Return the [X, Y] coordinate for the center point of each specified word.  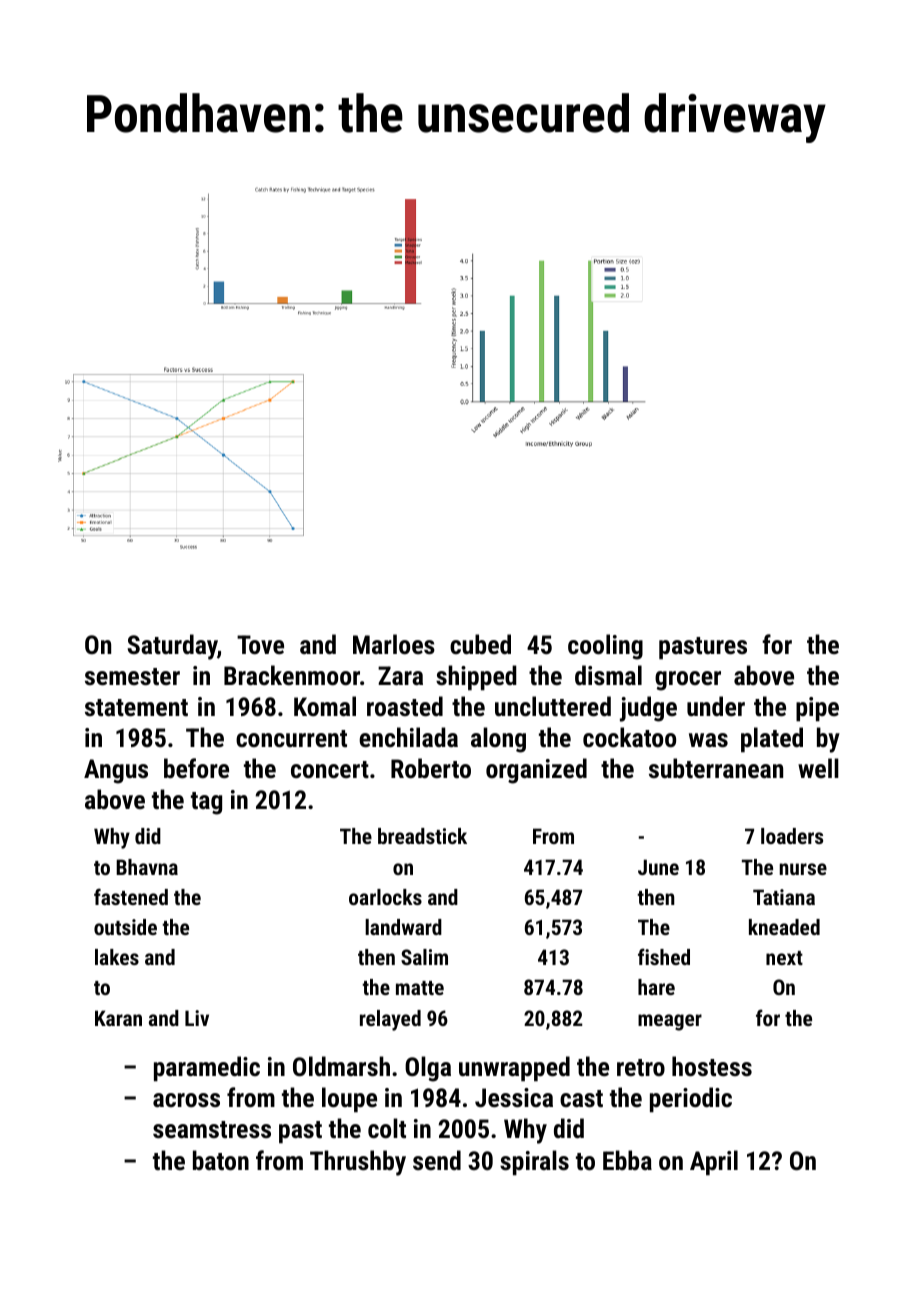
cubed [480, 644]
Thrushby [358, 1163]
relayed [390, 1020]
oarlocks [385, 897]
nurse [803, 869]
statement [136, 707]
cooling [605, 647]
